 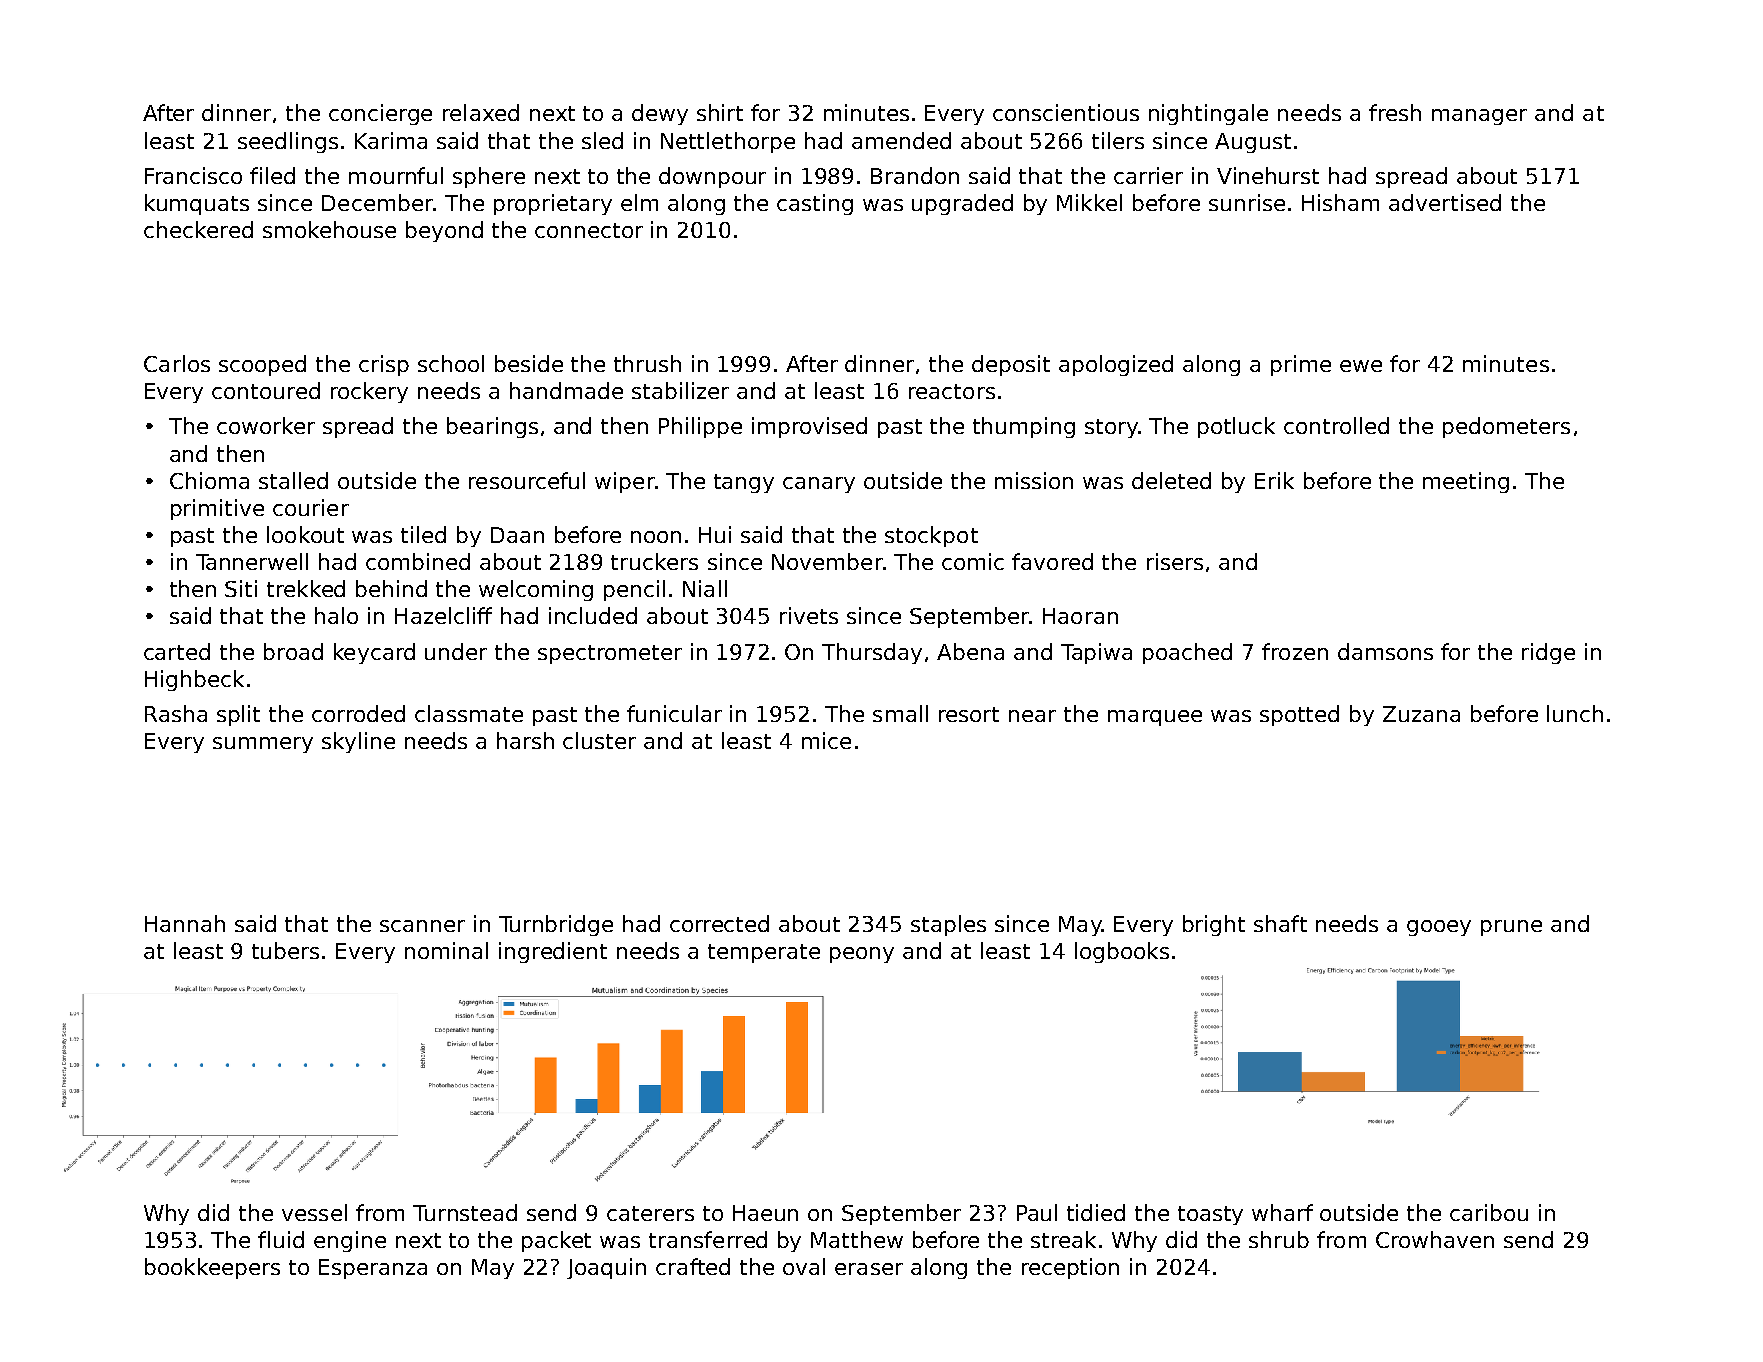 What do you see at coordinates (650, 1213) in the screenshot?
I see `caterers` at bounding box center [650, 1213].
